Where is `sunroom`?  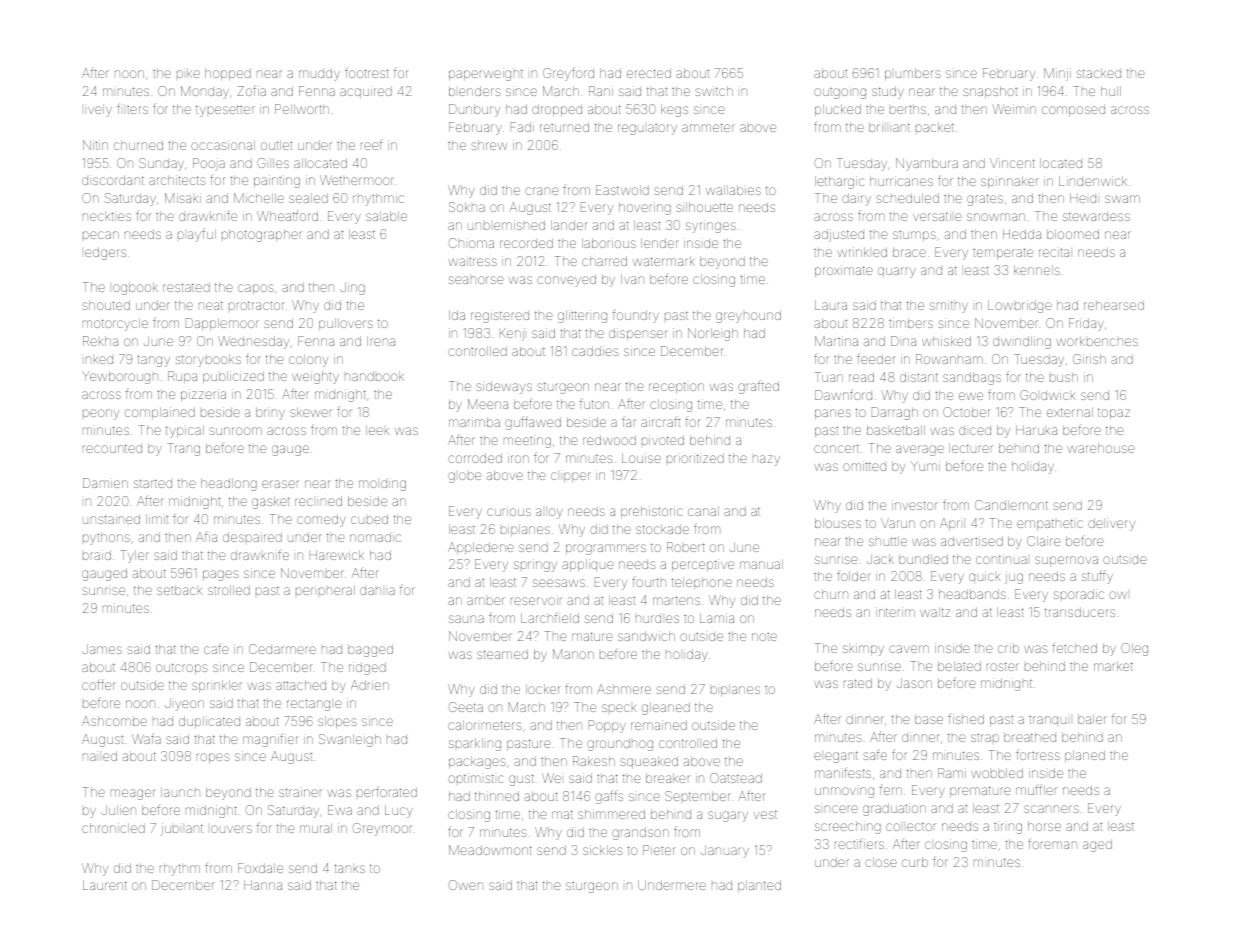 sunroom is located at coordinates (235, 431).
